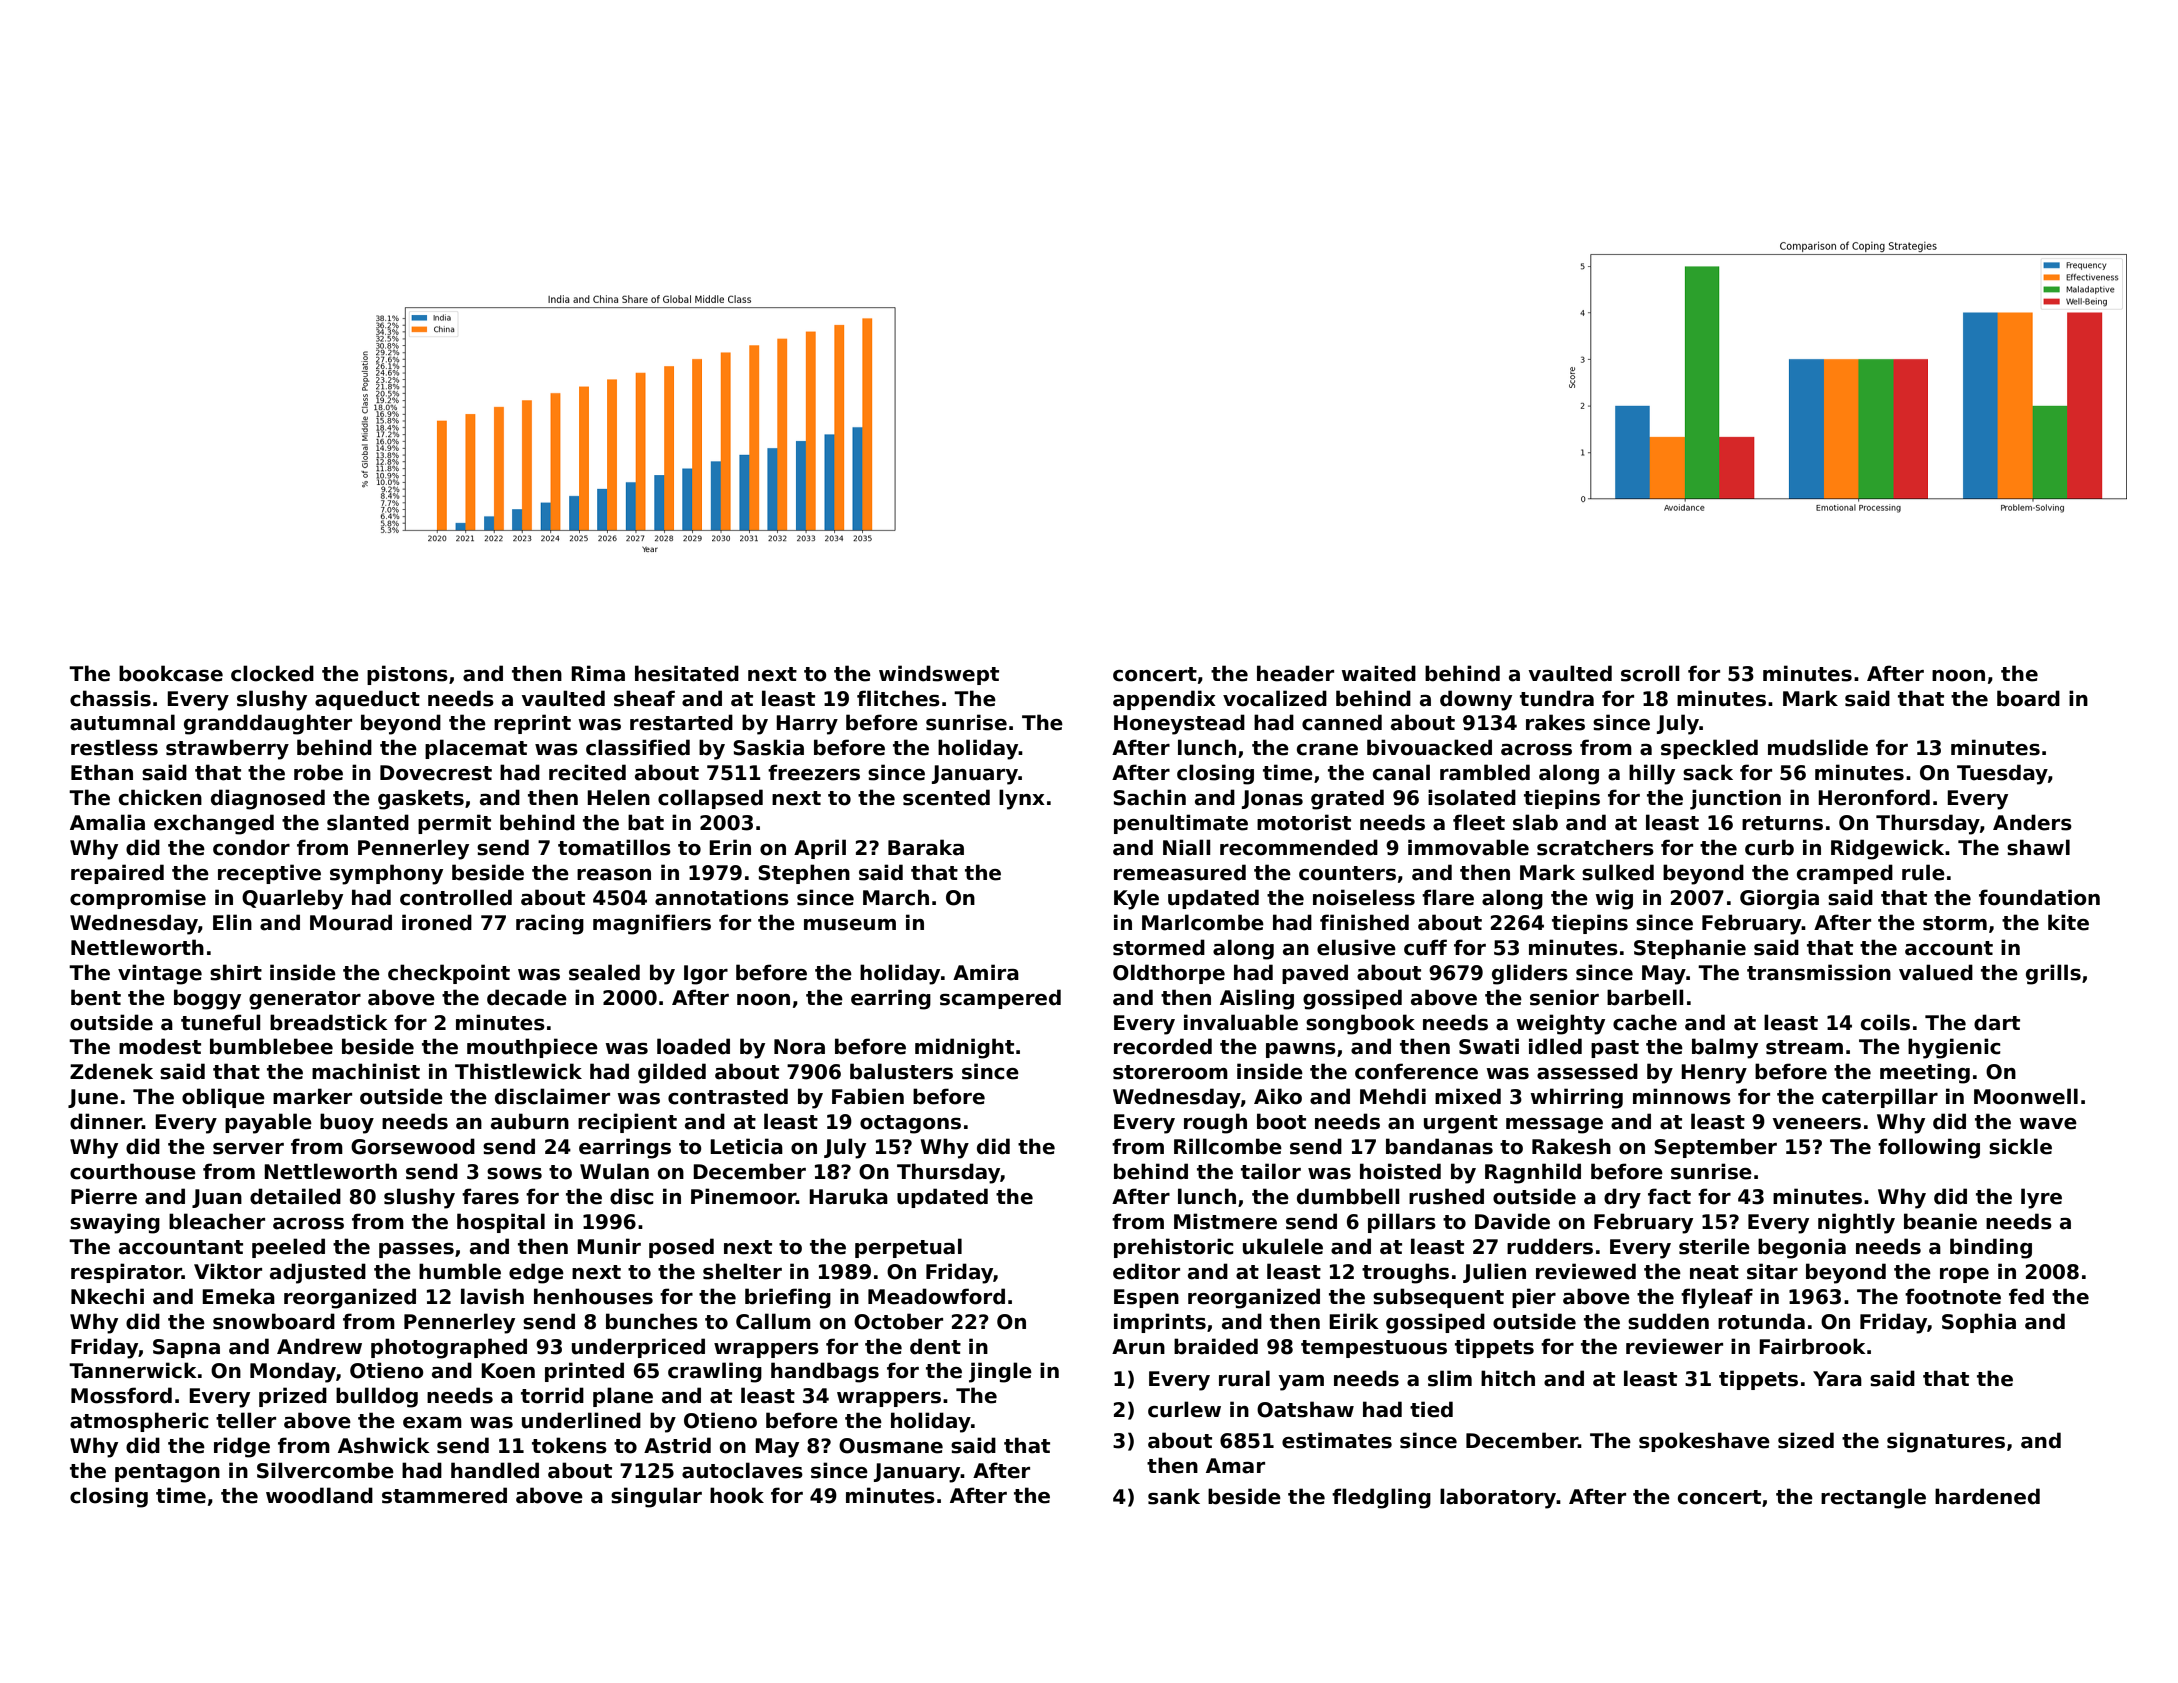 Image resolution: width=2178 pixels, height=1683 pixels. What do you see at coordinates (295, 1196) in the screenshot?
I see `detailed` at bounding box center [295, 1196].
